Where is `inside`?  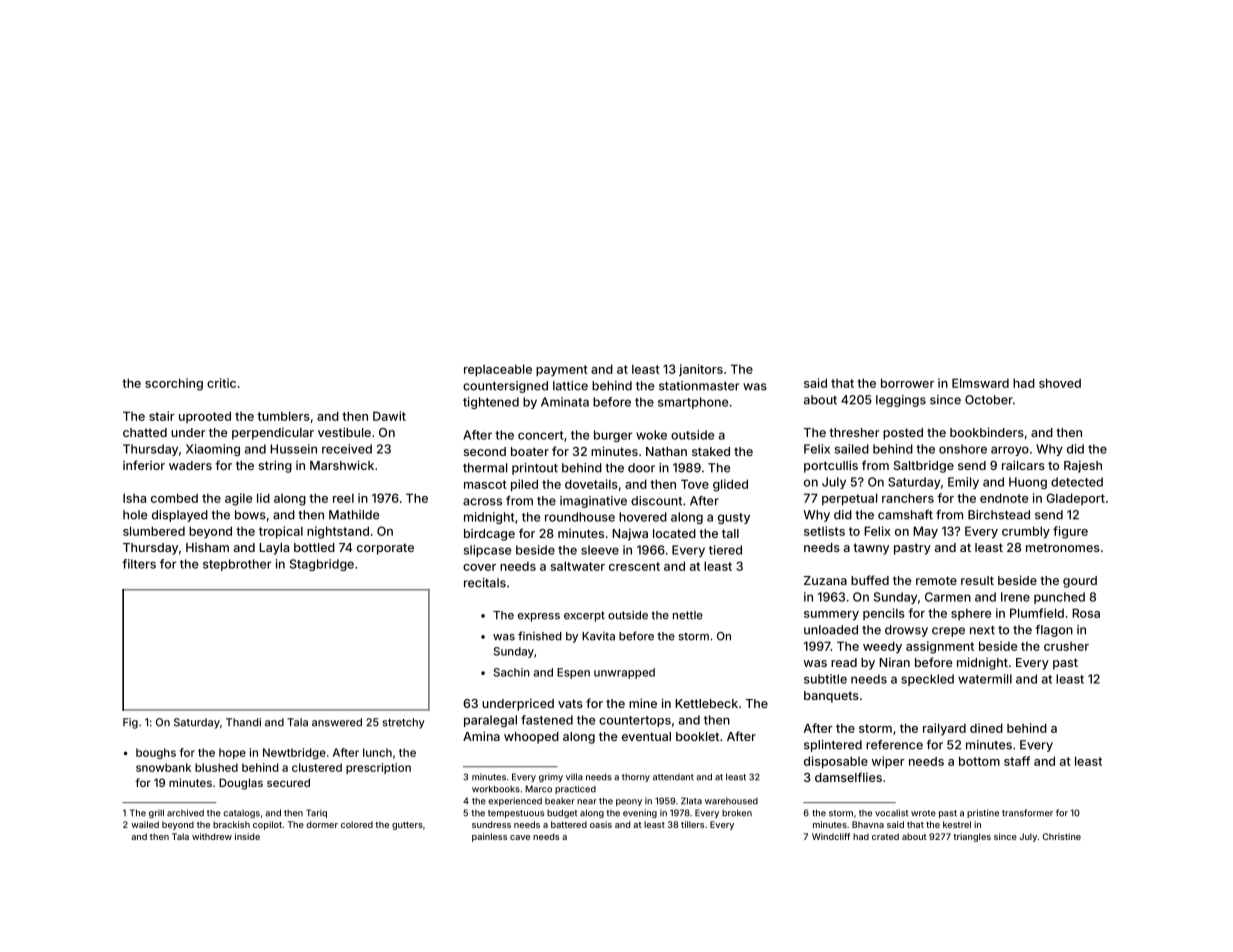 inside is located at coordinates (247, 836).
